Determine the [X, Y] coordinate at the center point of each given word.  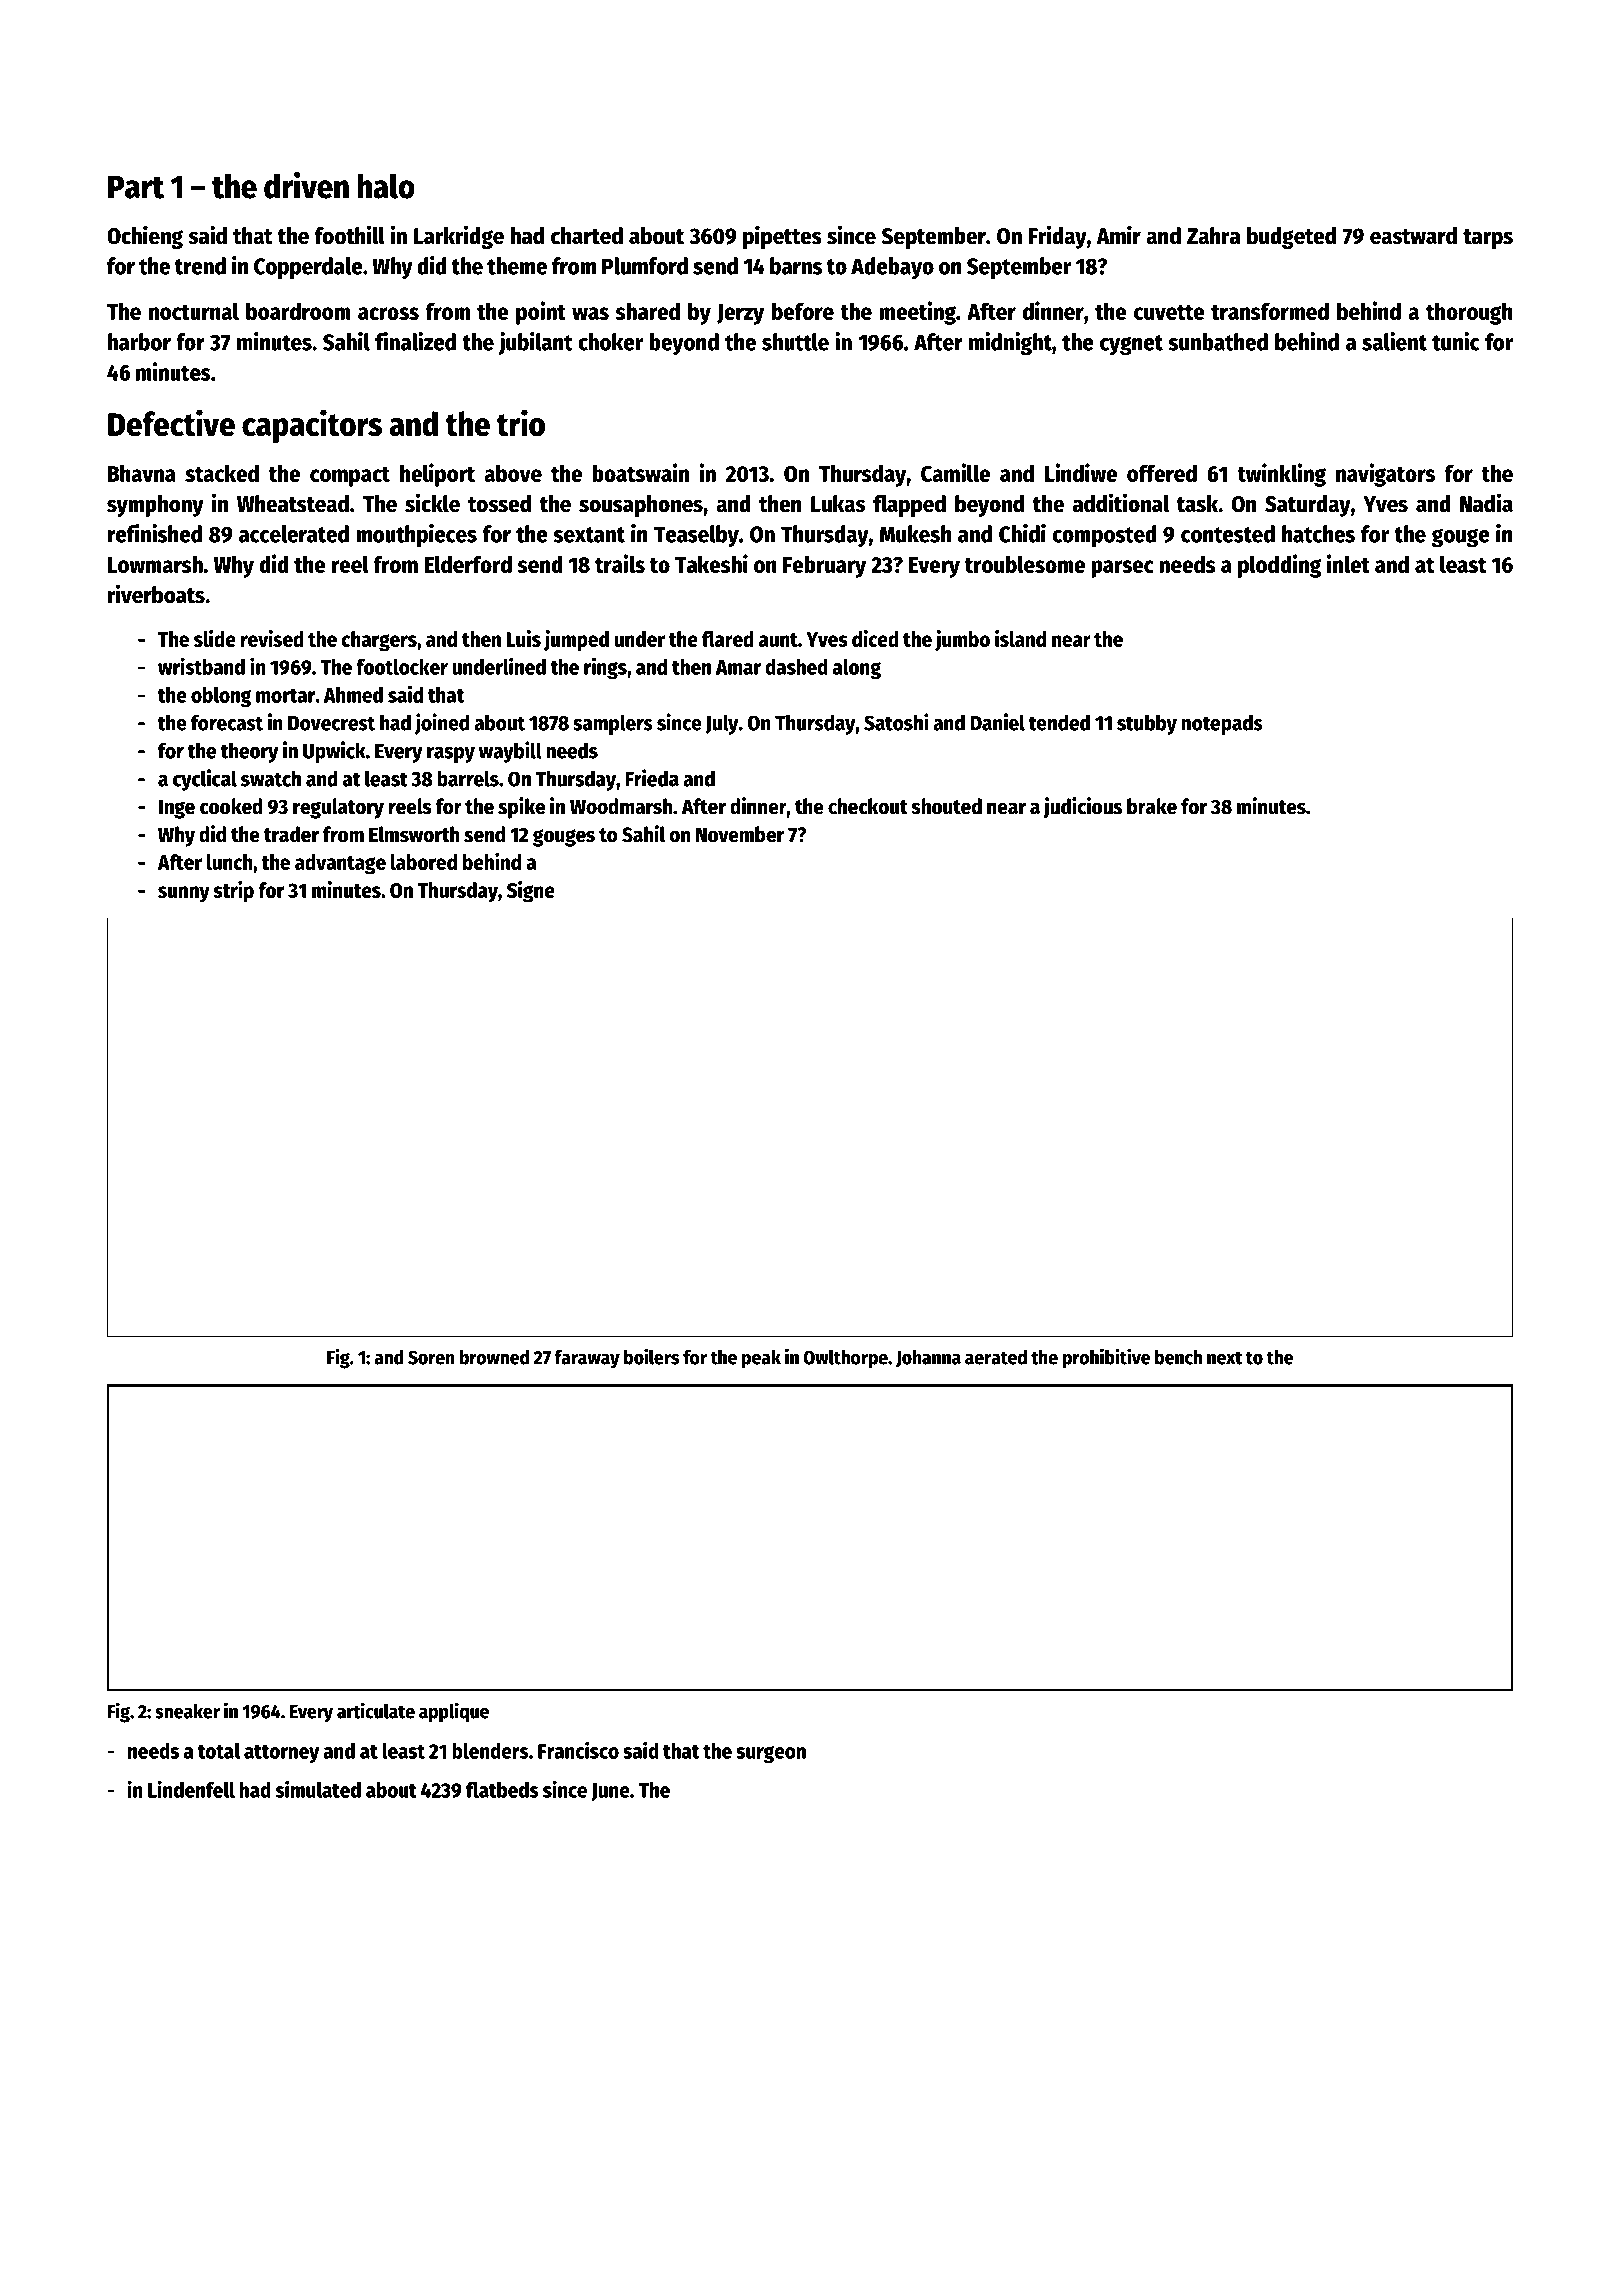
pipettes [782, 237]
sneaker [187, 1711]
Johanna [928, 1359]
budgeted [1291, 238]
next [1224, 1358]
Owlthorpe [845, 1359]
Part [136, 187]
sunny [184, 894]
